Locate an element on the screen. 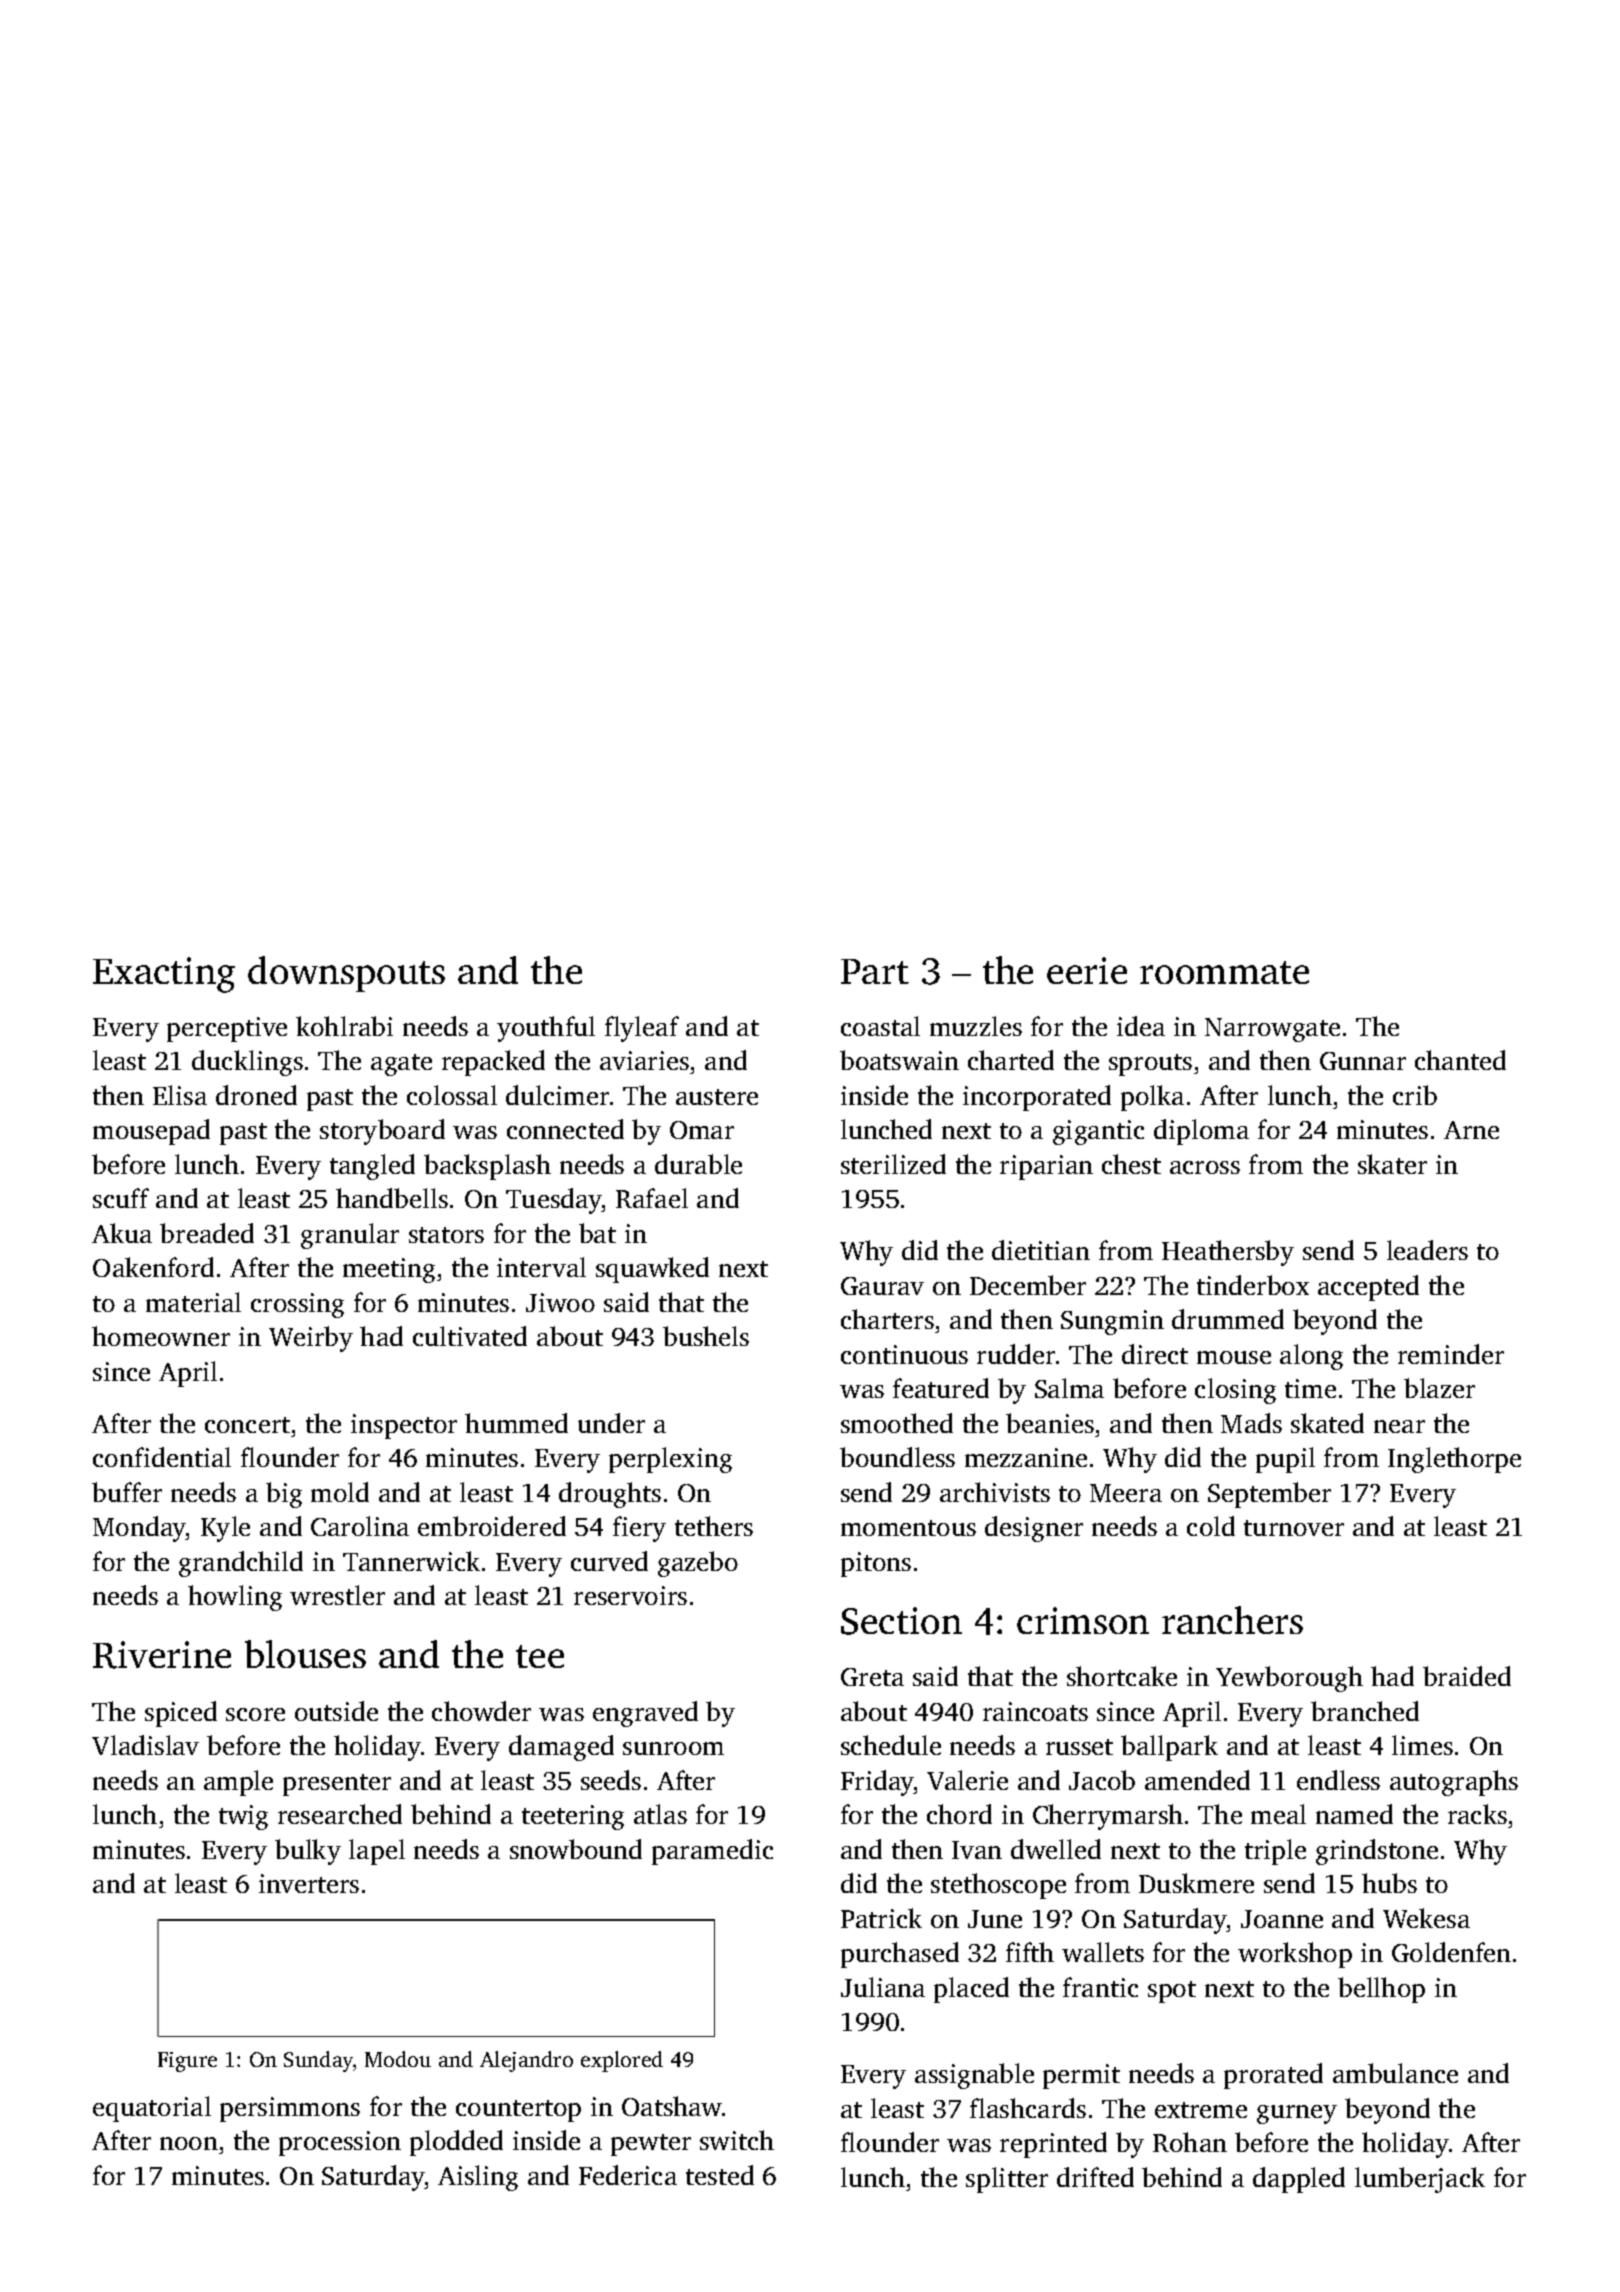 The width and height of the screenshot is (1620, 2292). sterilized is located at coordinates (893, 1164).
